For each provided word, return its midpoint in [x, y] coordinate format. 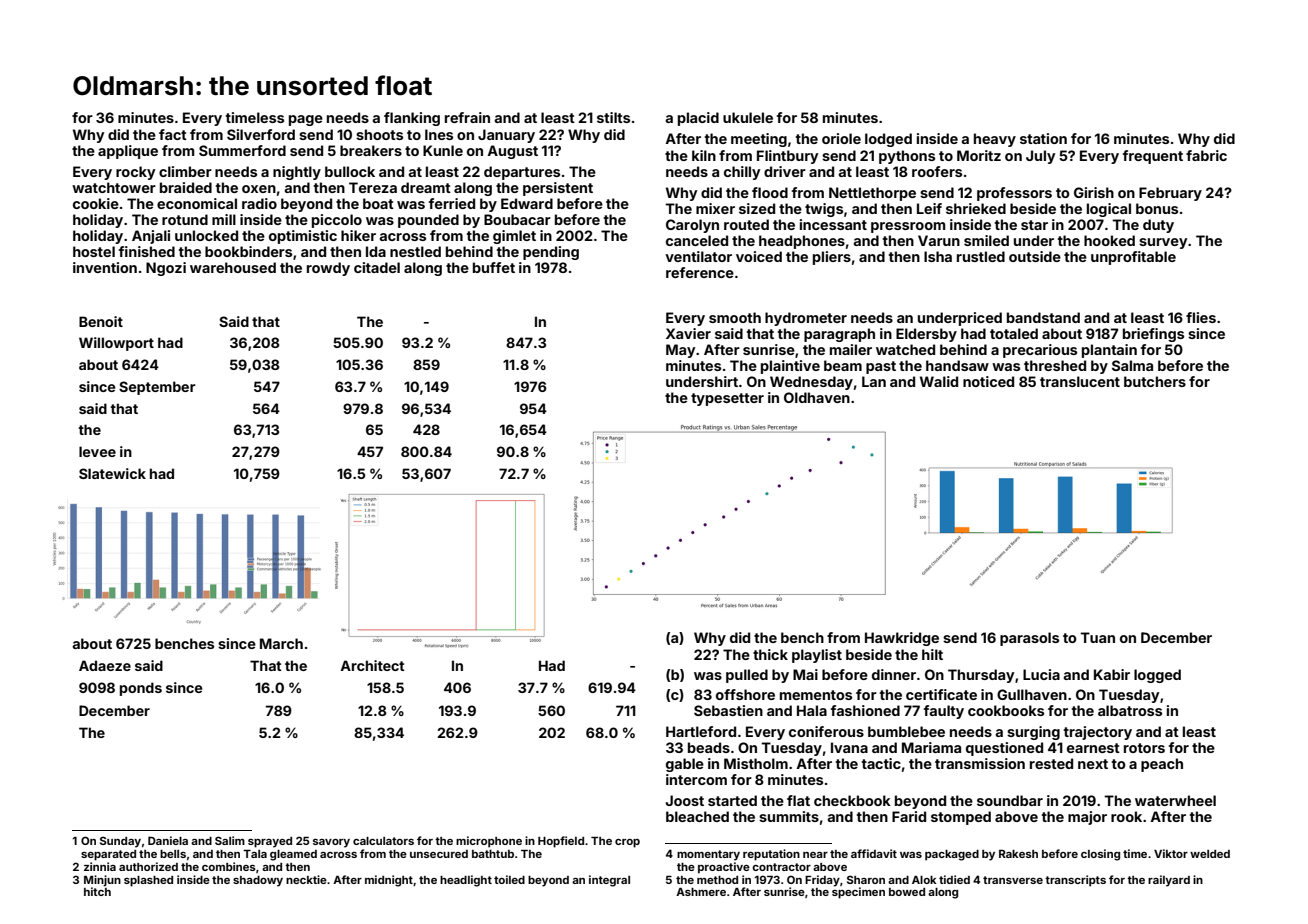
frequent [1153, 157]
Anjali [151, 237]
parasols [1029, 639]
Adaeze [105, 665]
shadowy [258, 881]
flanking [412, 119]
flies [1201, 317]
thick [770, 654]
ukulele [748, 117]
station [1043, 138]
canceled [697, 240]
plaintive [790, 367]
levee [97, 451]
